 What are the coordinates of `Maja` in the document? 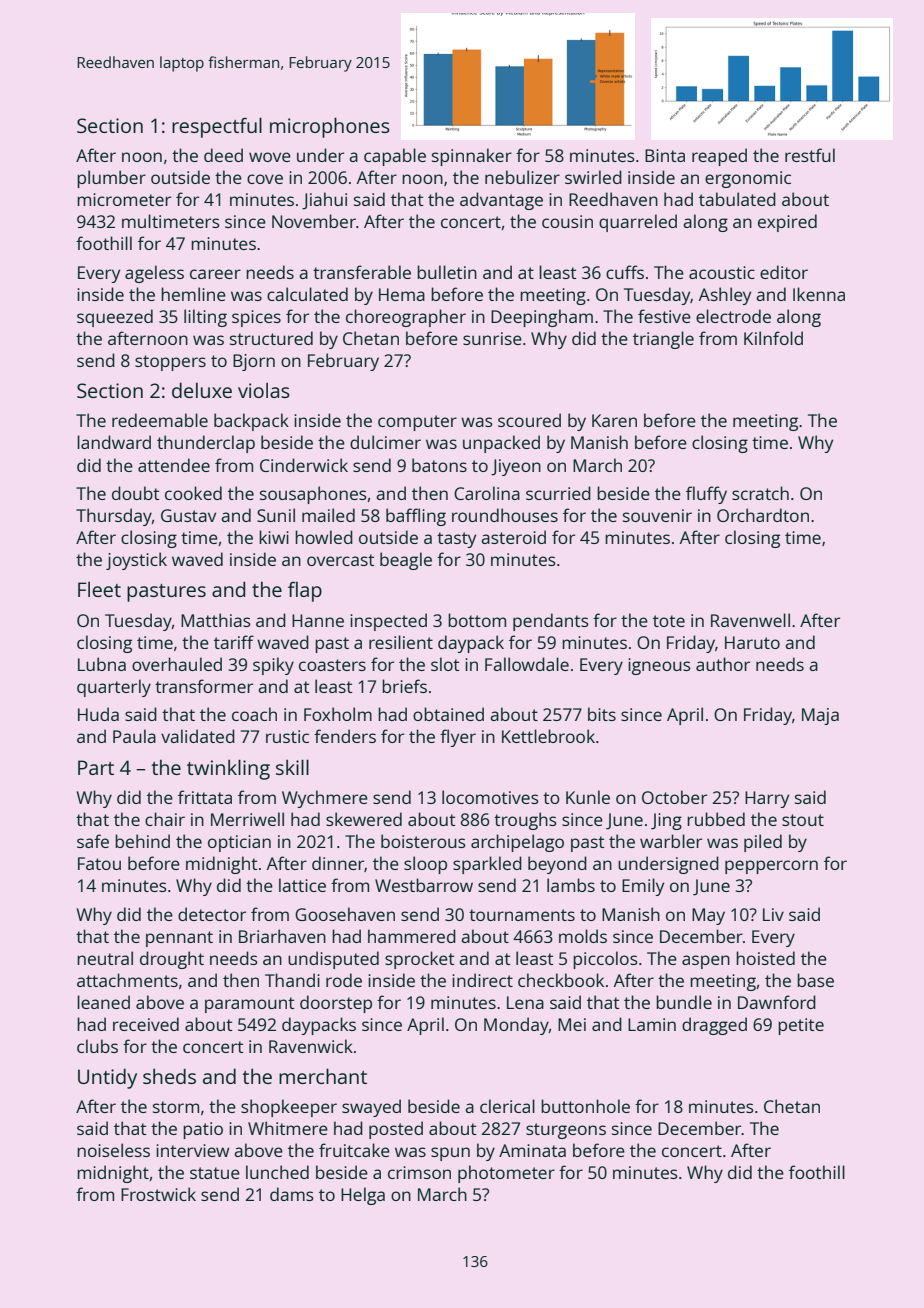 It's located at (820, 716).
